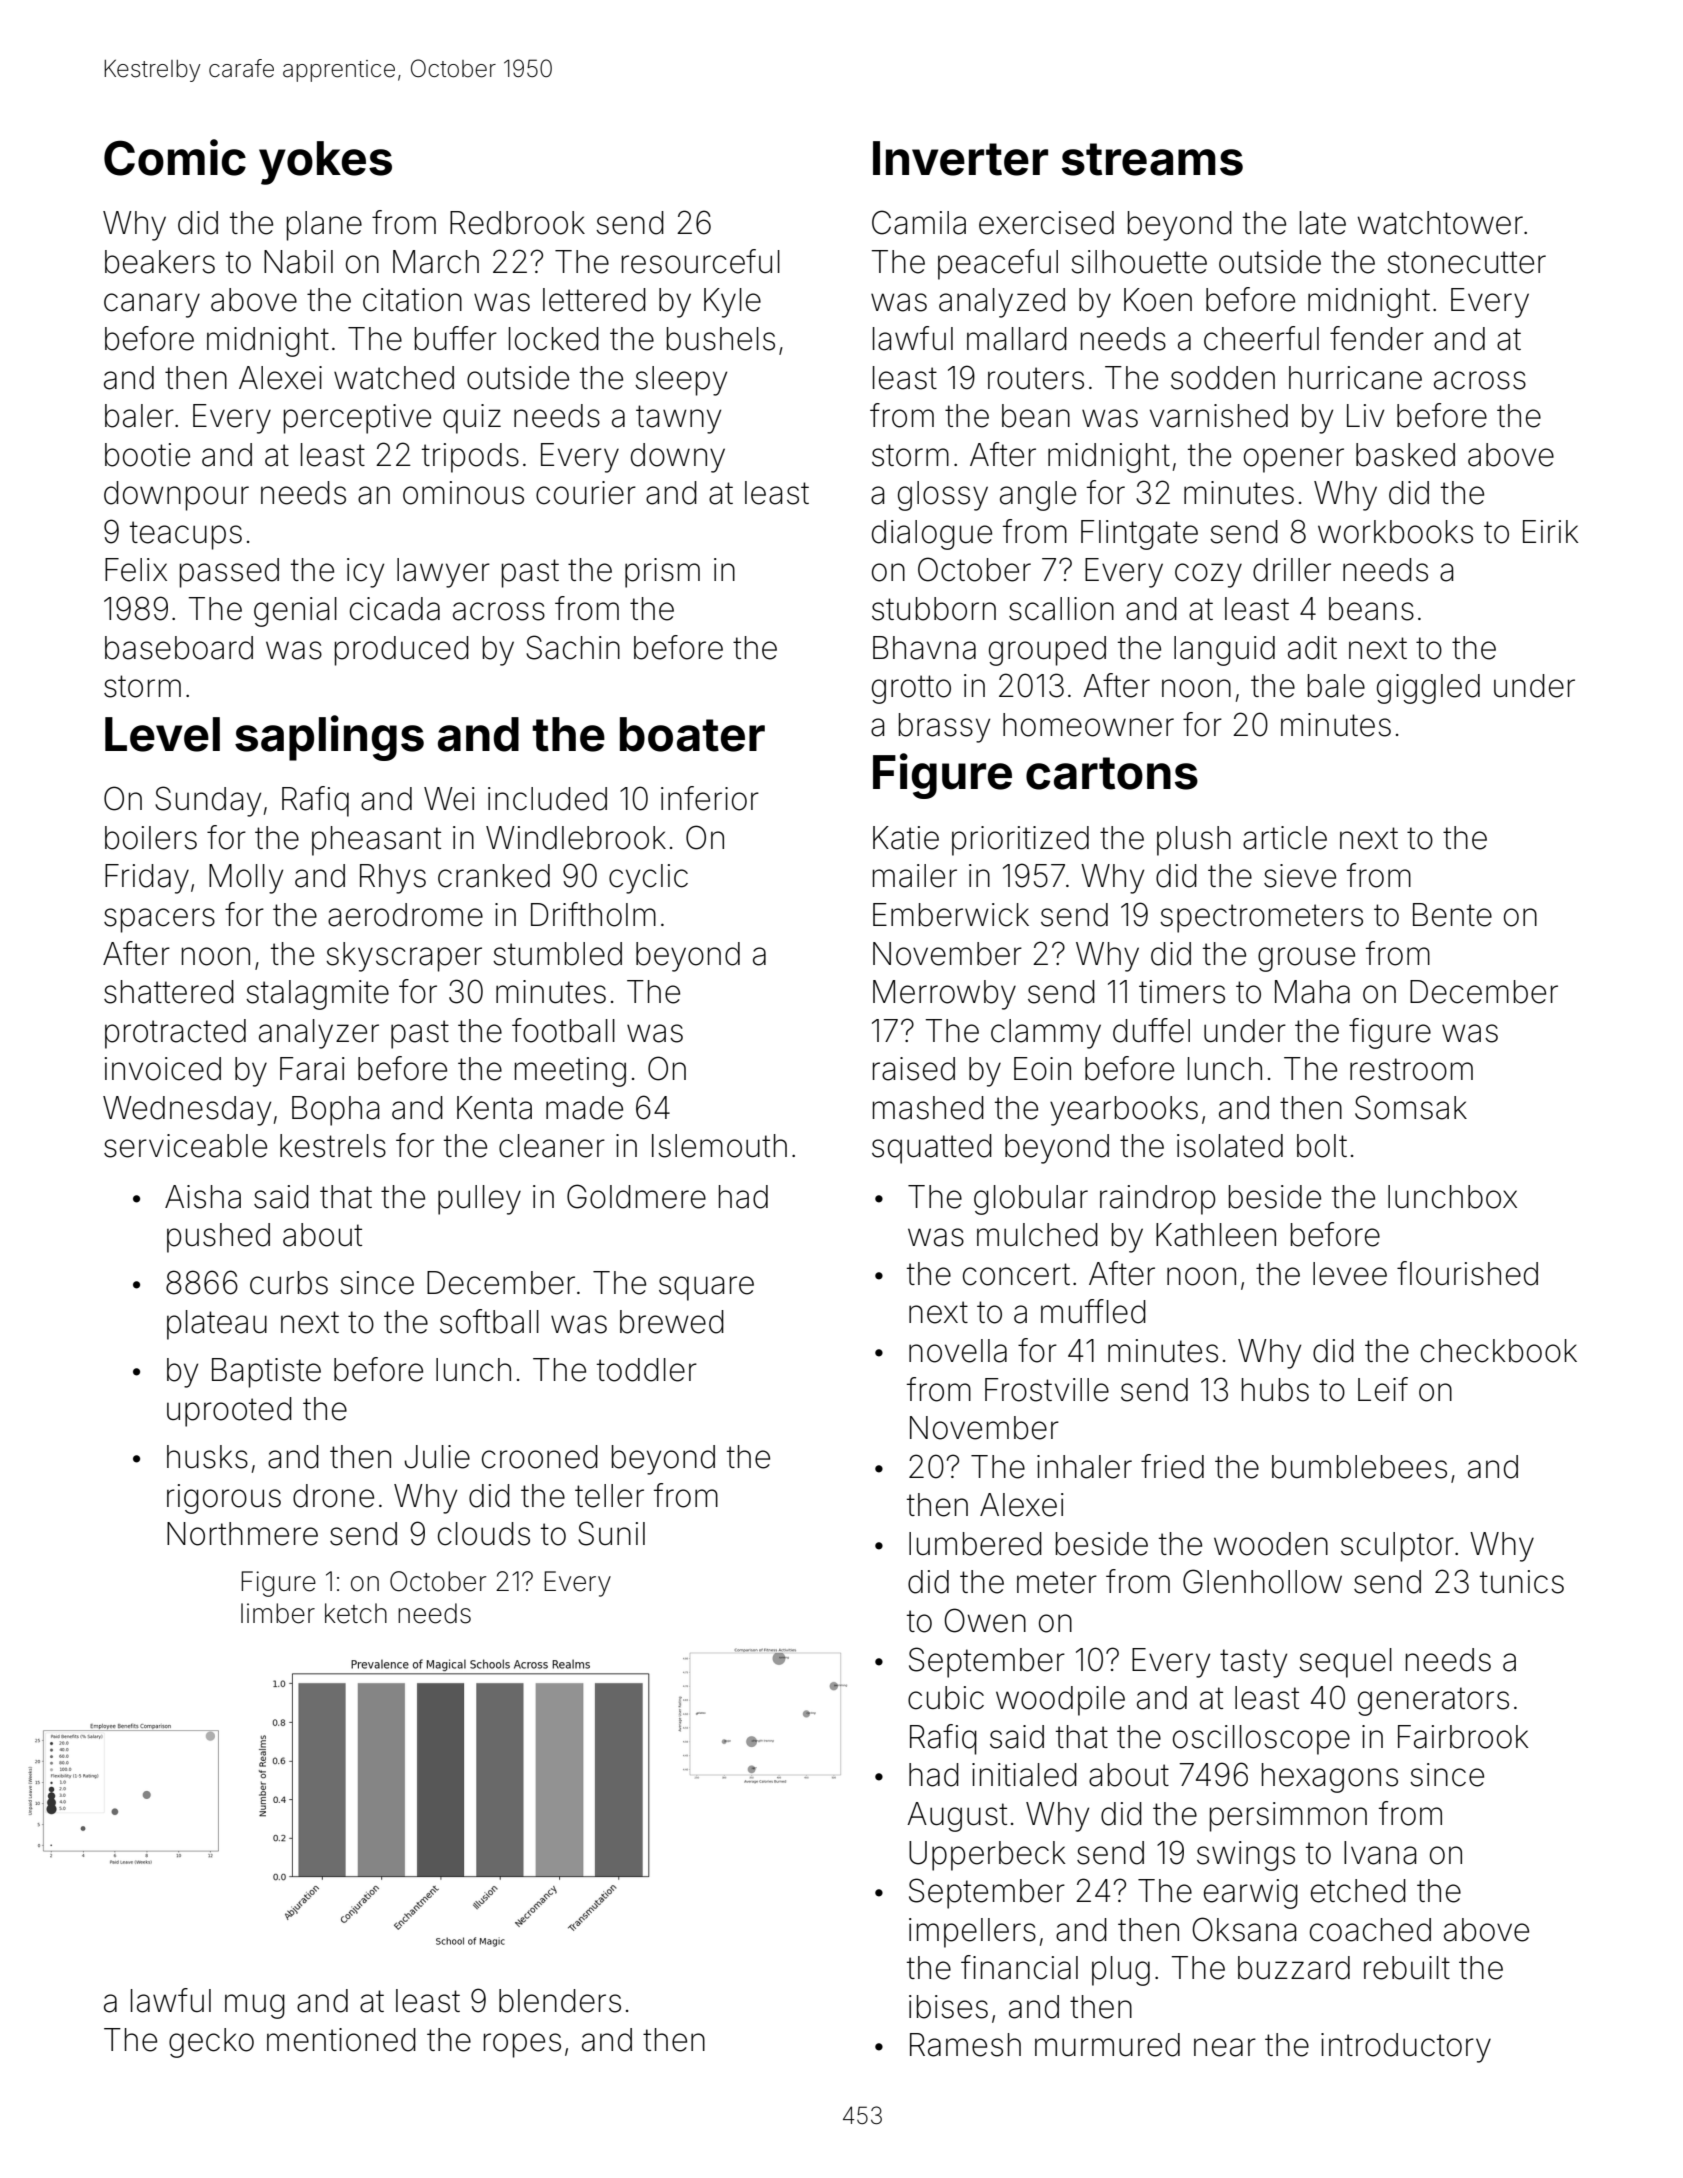 The height and width of the image is (2178, 1683). I want to click on Bente, so click(1452, 915).
